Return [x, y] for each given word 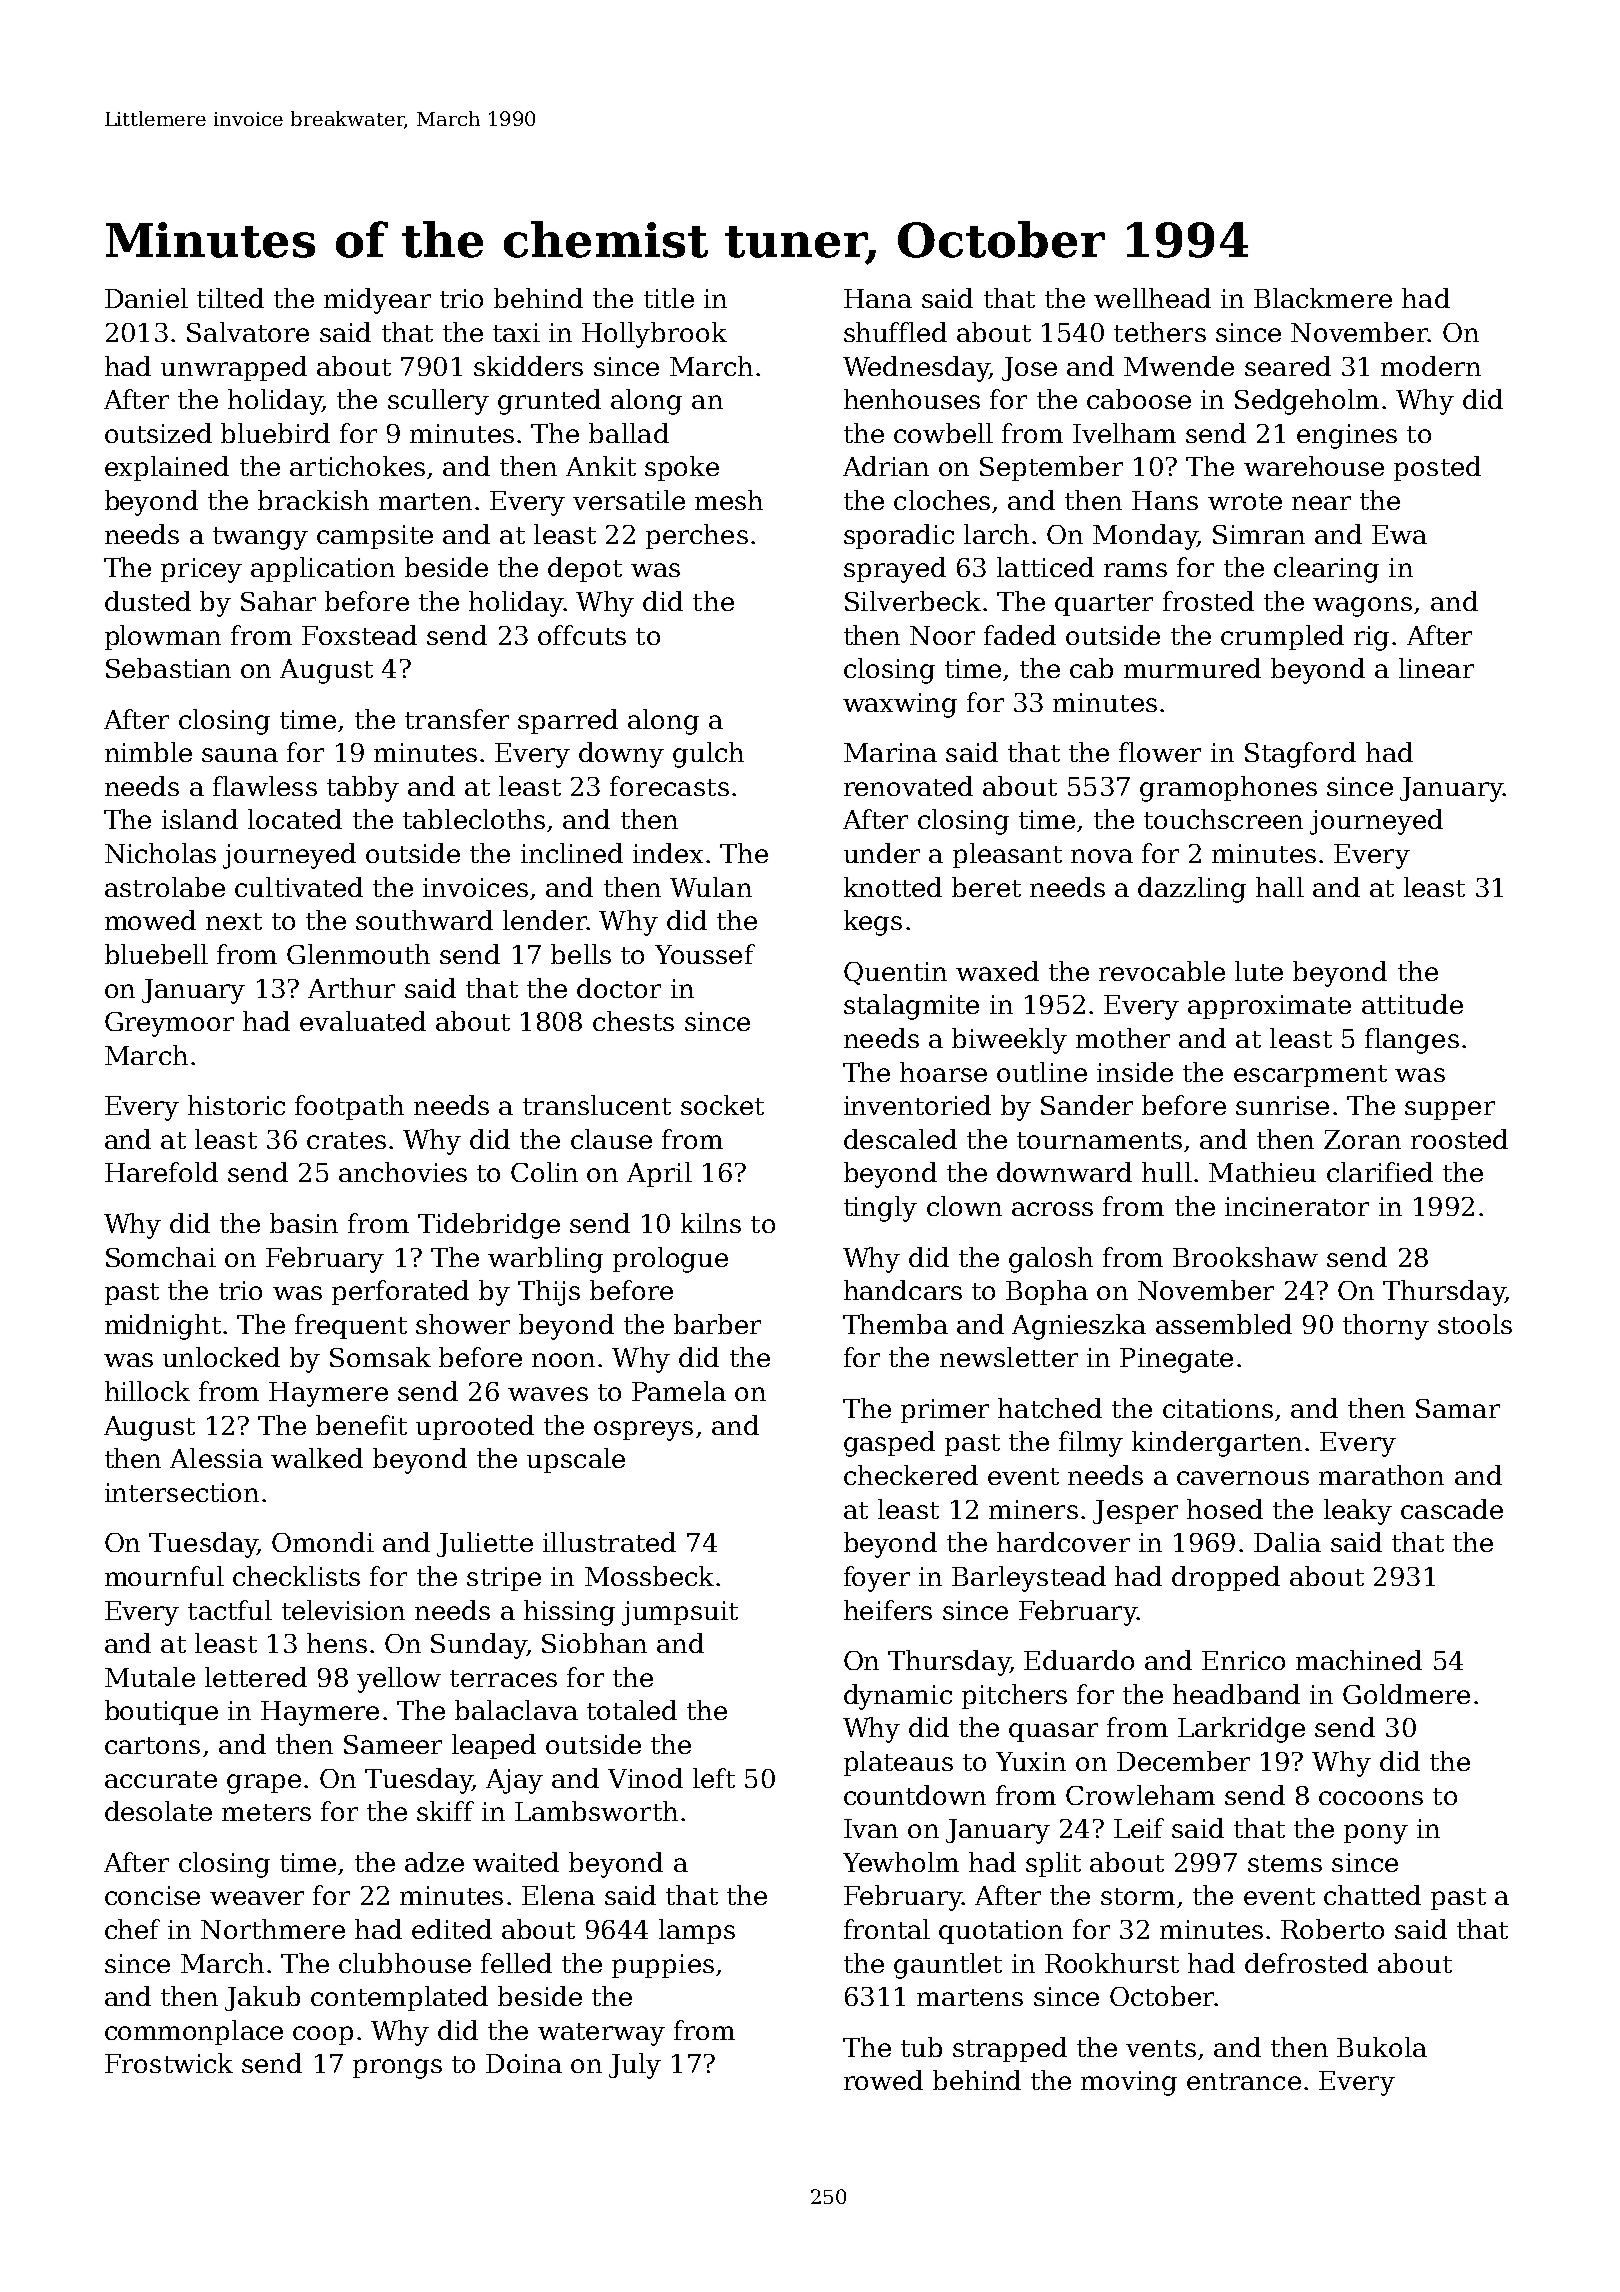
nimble [148, 752]
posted [1437, 468]
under [882, 853]
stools [1475, 1324]
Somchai [161, 1257]
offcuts [582, 635]
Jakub [262, 1998]
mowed [150, 920]
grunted [549, 402]
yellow [399, 1680]
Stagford [1300, 755]
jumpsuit [680, 1613]
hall [1280, 887]
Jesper [1135, 1512]
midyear [377, 301]
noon [563, 1360]
